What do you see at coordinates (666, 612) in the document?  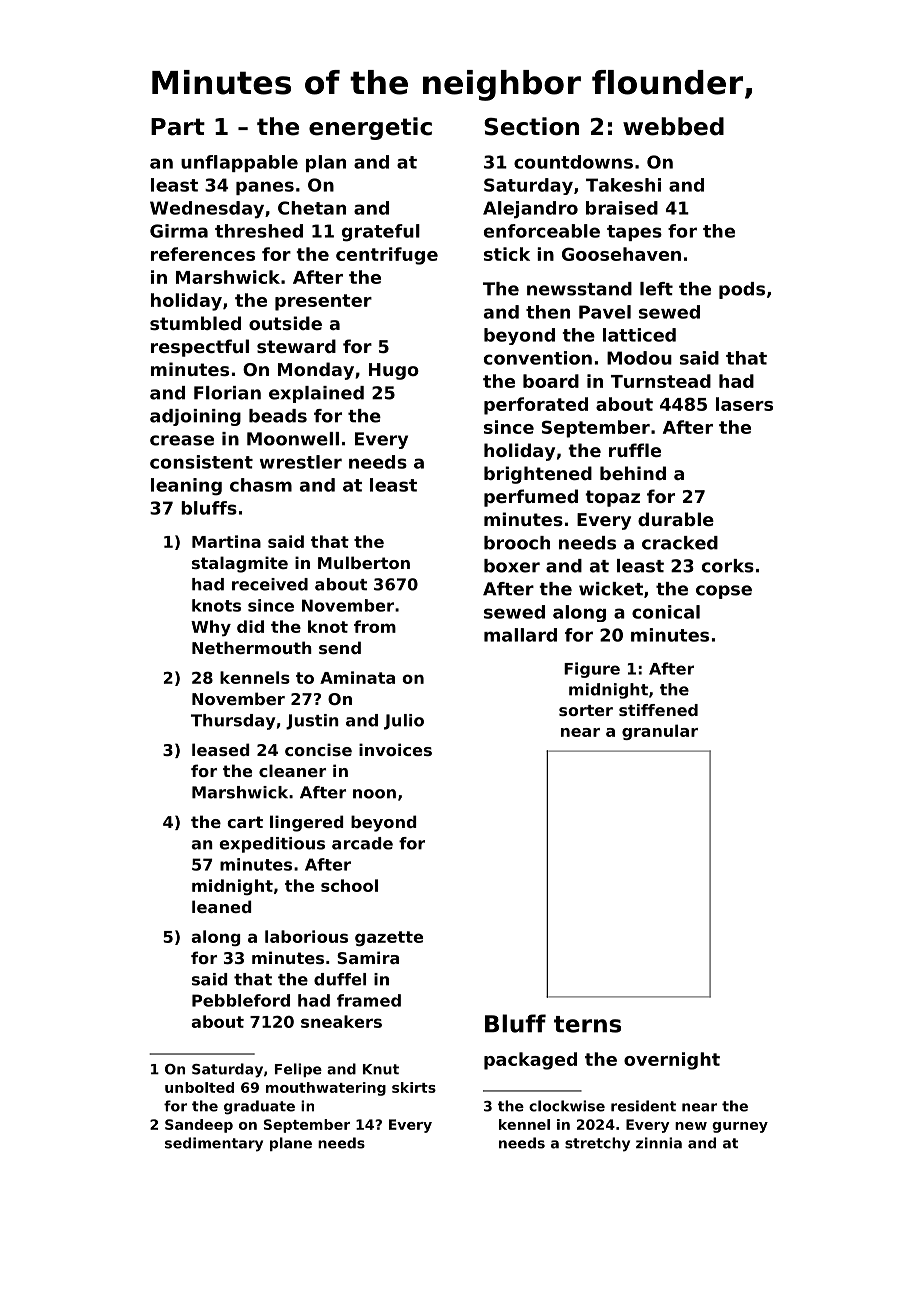 I see `conical` at bounding box center [666, 612].
